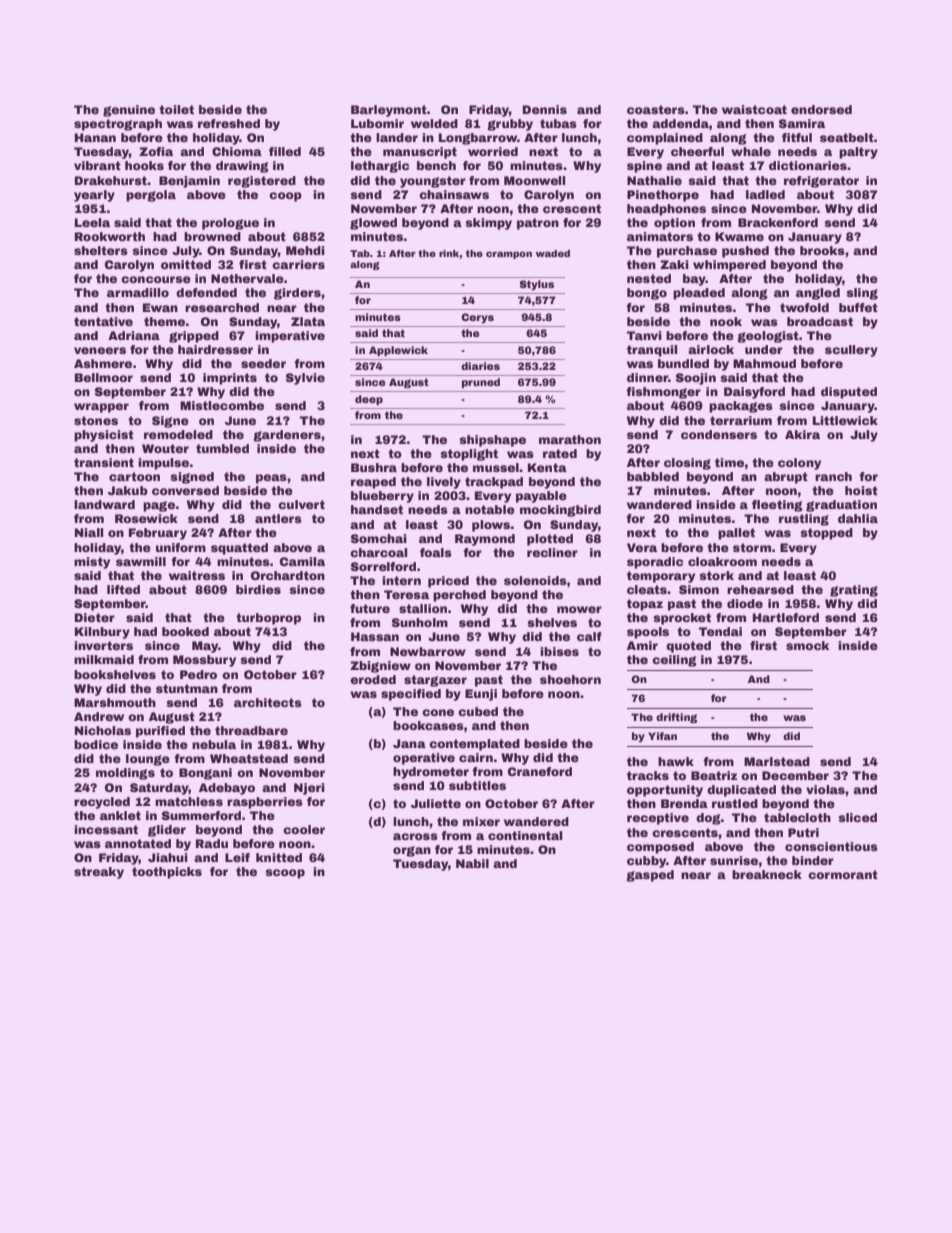 The height and width of the screenshot is (1233, 952). Describe the element at coordinates (229, 123) in the screenshot. I see `refreshed` at that location.
